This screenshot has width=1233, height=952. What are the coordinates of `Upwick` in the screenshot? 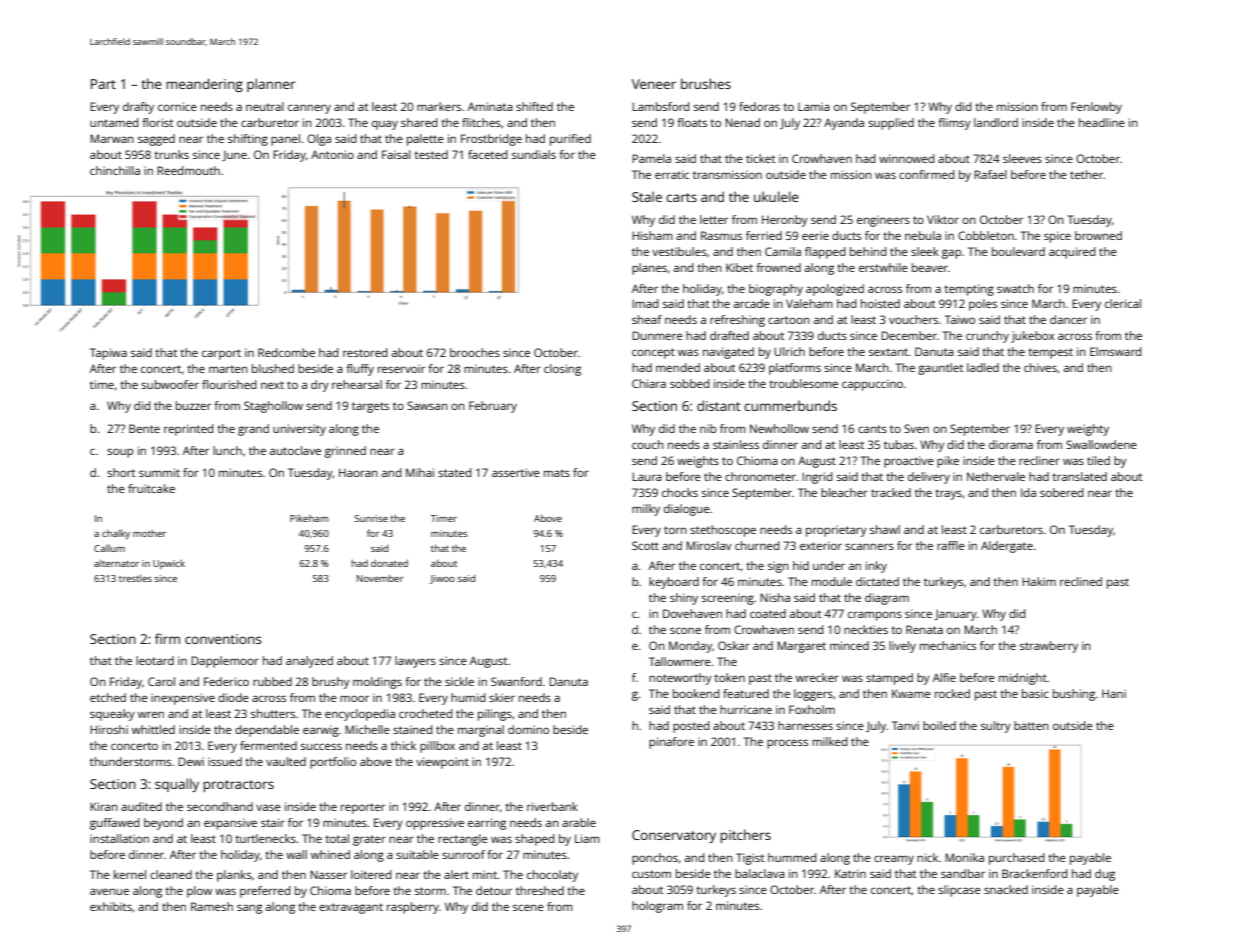 It's located at (169, 564).
